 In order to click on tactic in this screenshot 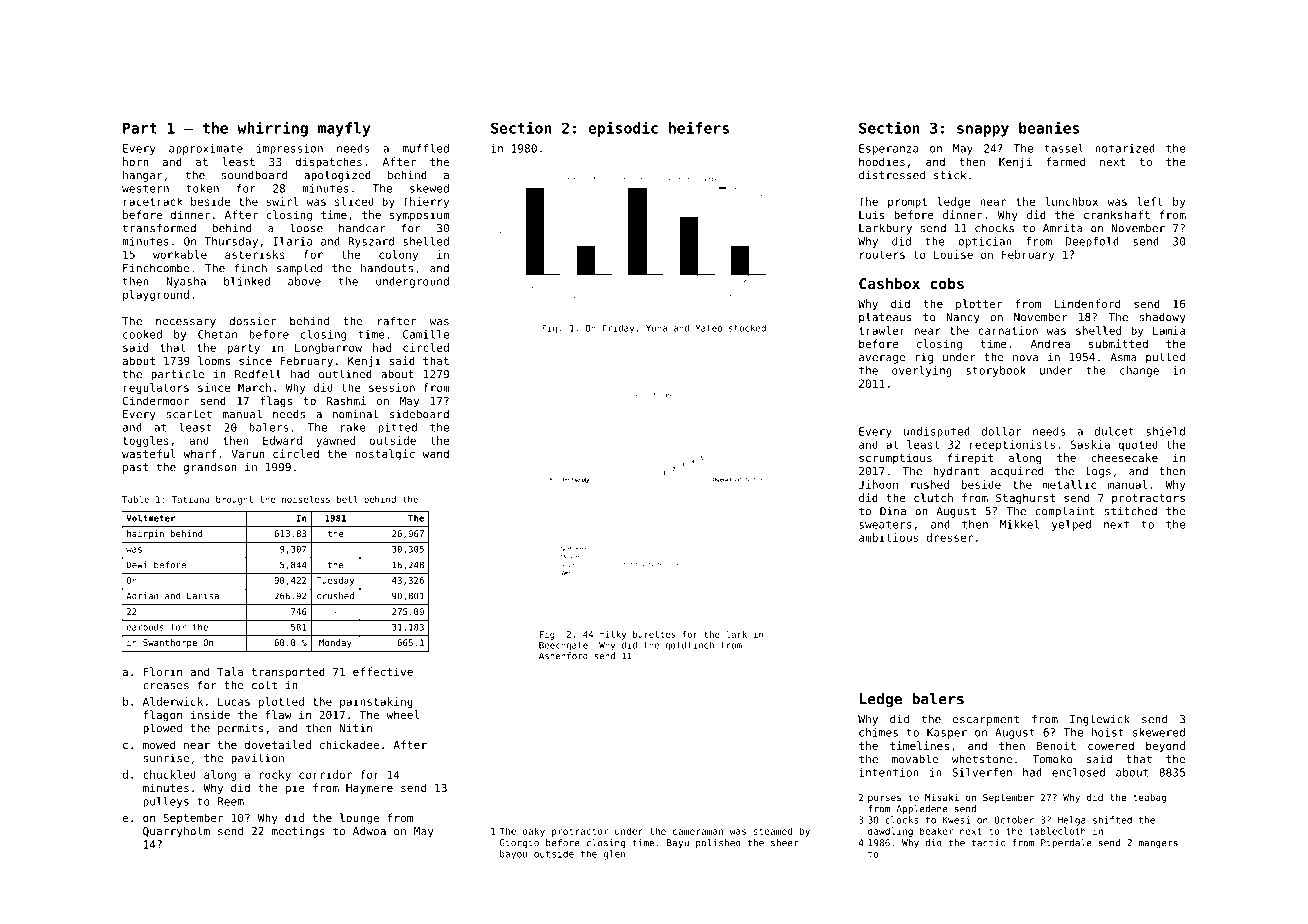, I will do `click(988, 843)`.
